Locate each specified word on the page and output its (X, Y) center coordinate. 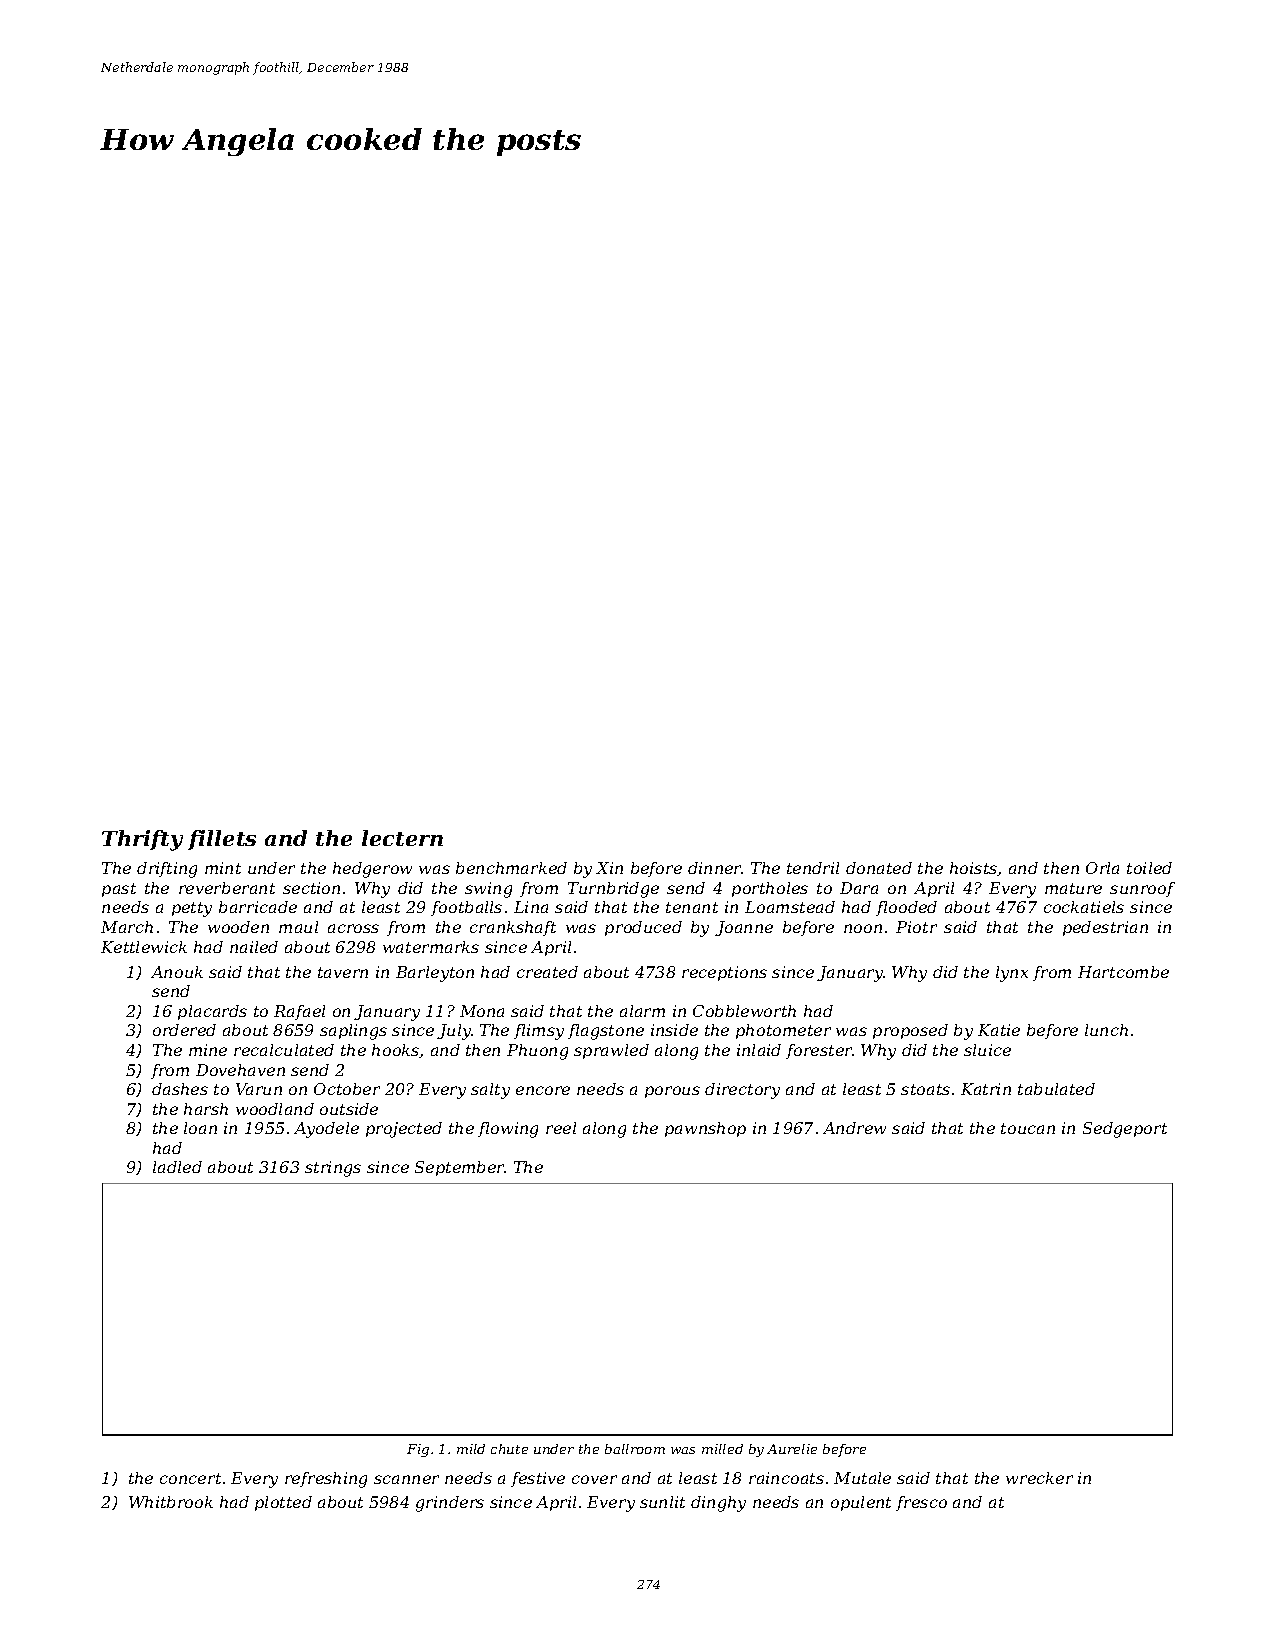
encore (543, 1090)
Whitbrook (171, 1502)
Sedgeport (1125, 1130)
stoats (925, 1089)
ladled (177, 1167)
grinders (450, 1504)
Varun (259, 1089)
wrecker (1039, 1478)
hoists (974, 869)
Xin (609, 868)
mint (223, 868)
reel (561, 1128)
